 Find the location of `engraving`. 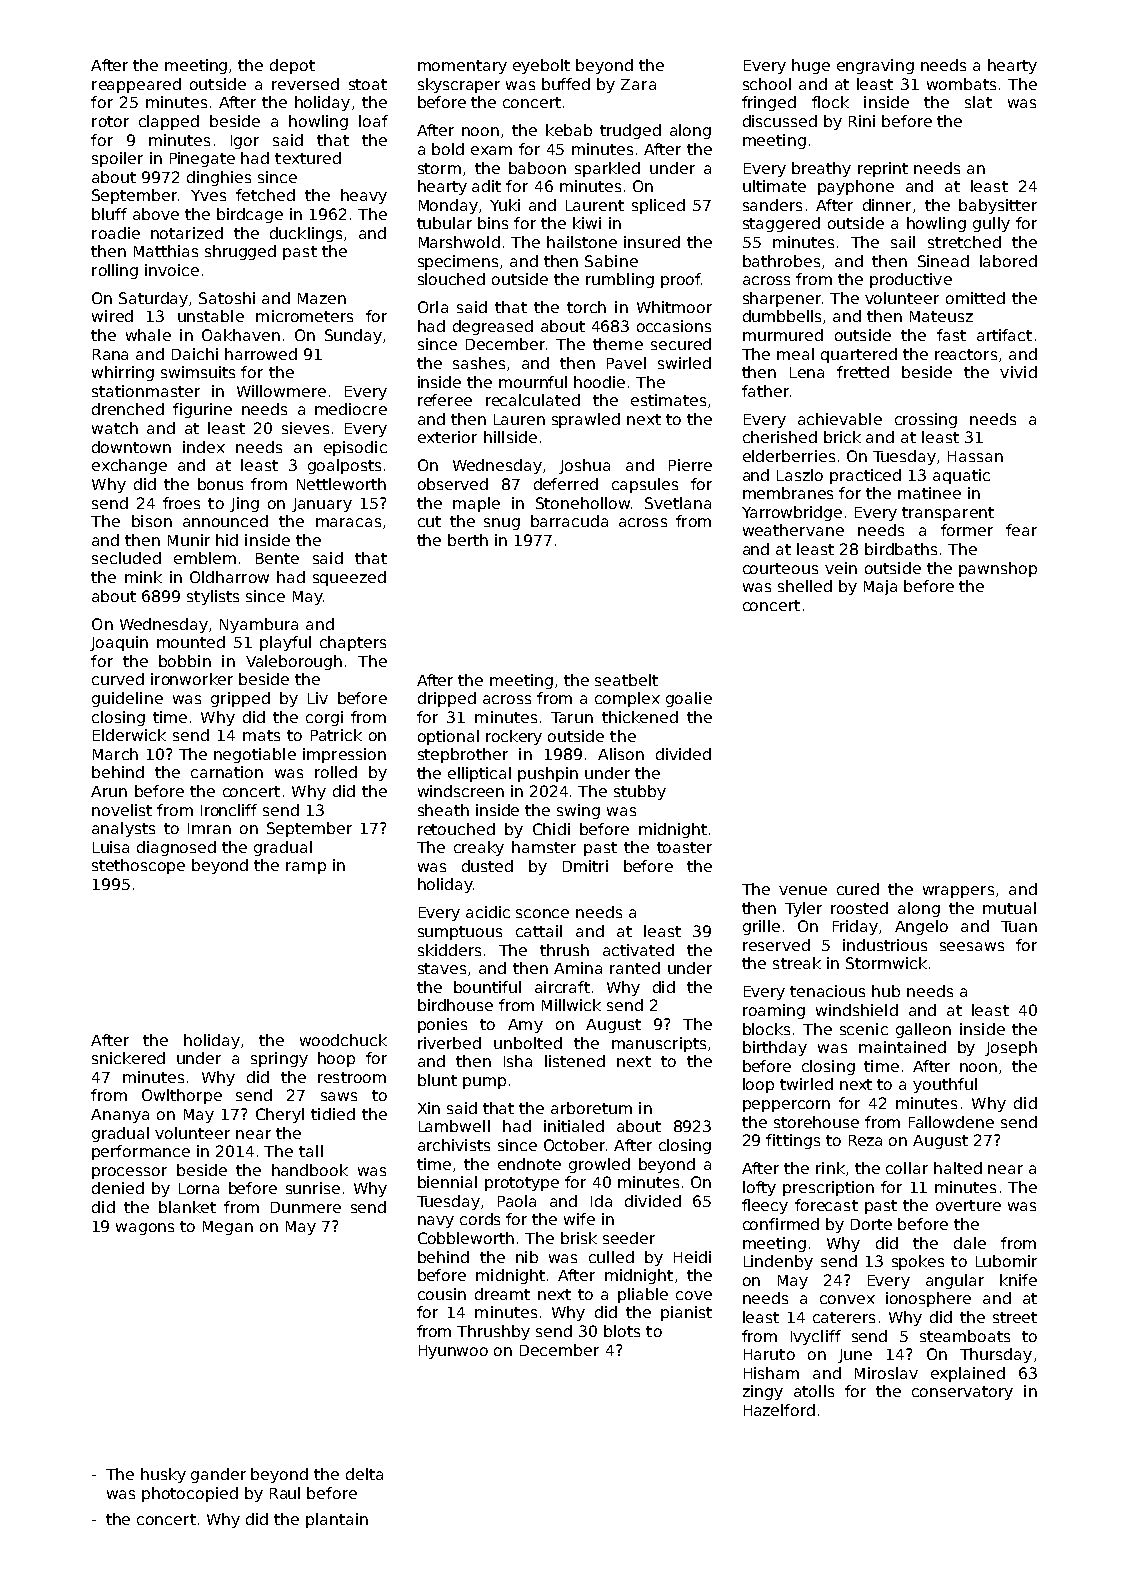

engraving is located at coordinates (875, 66).
